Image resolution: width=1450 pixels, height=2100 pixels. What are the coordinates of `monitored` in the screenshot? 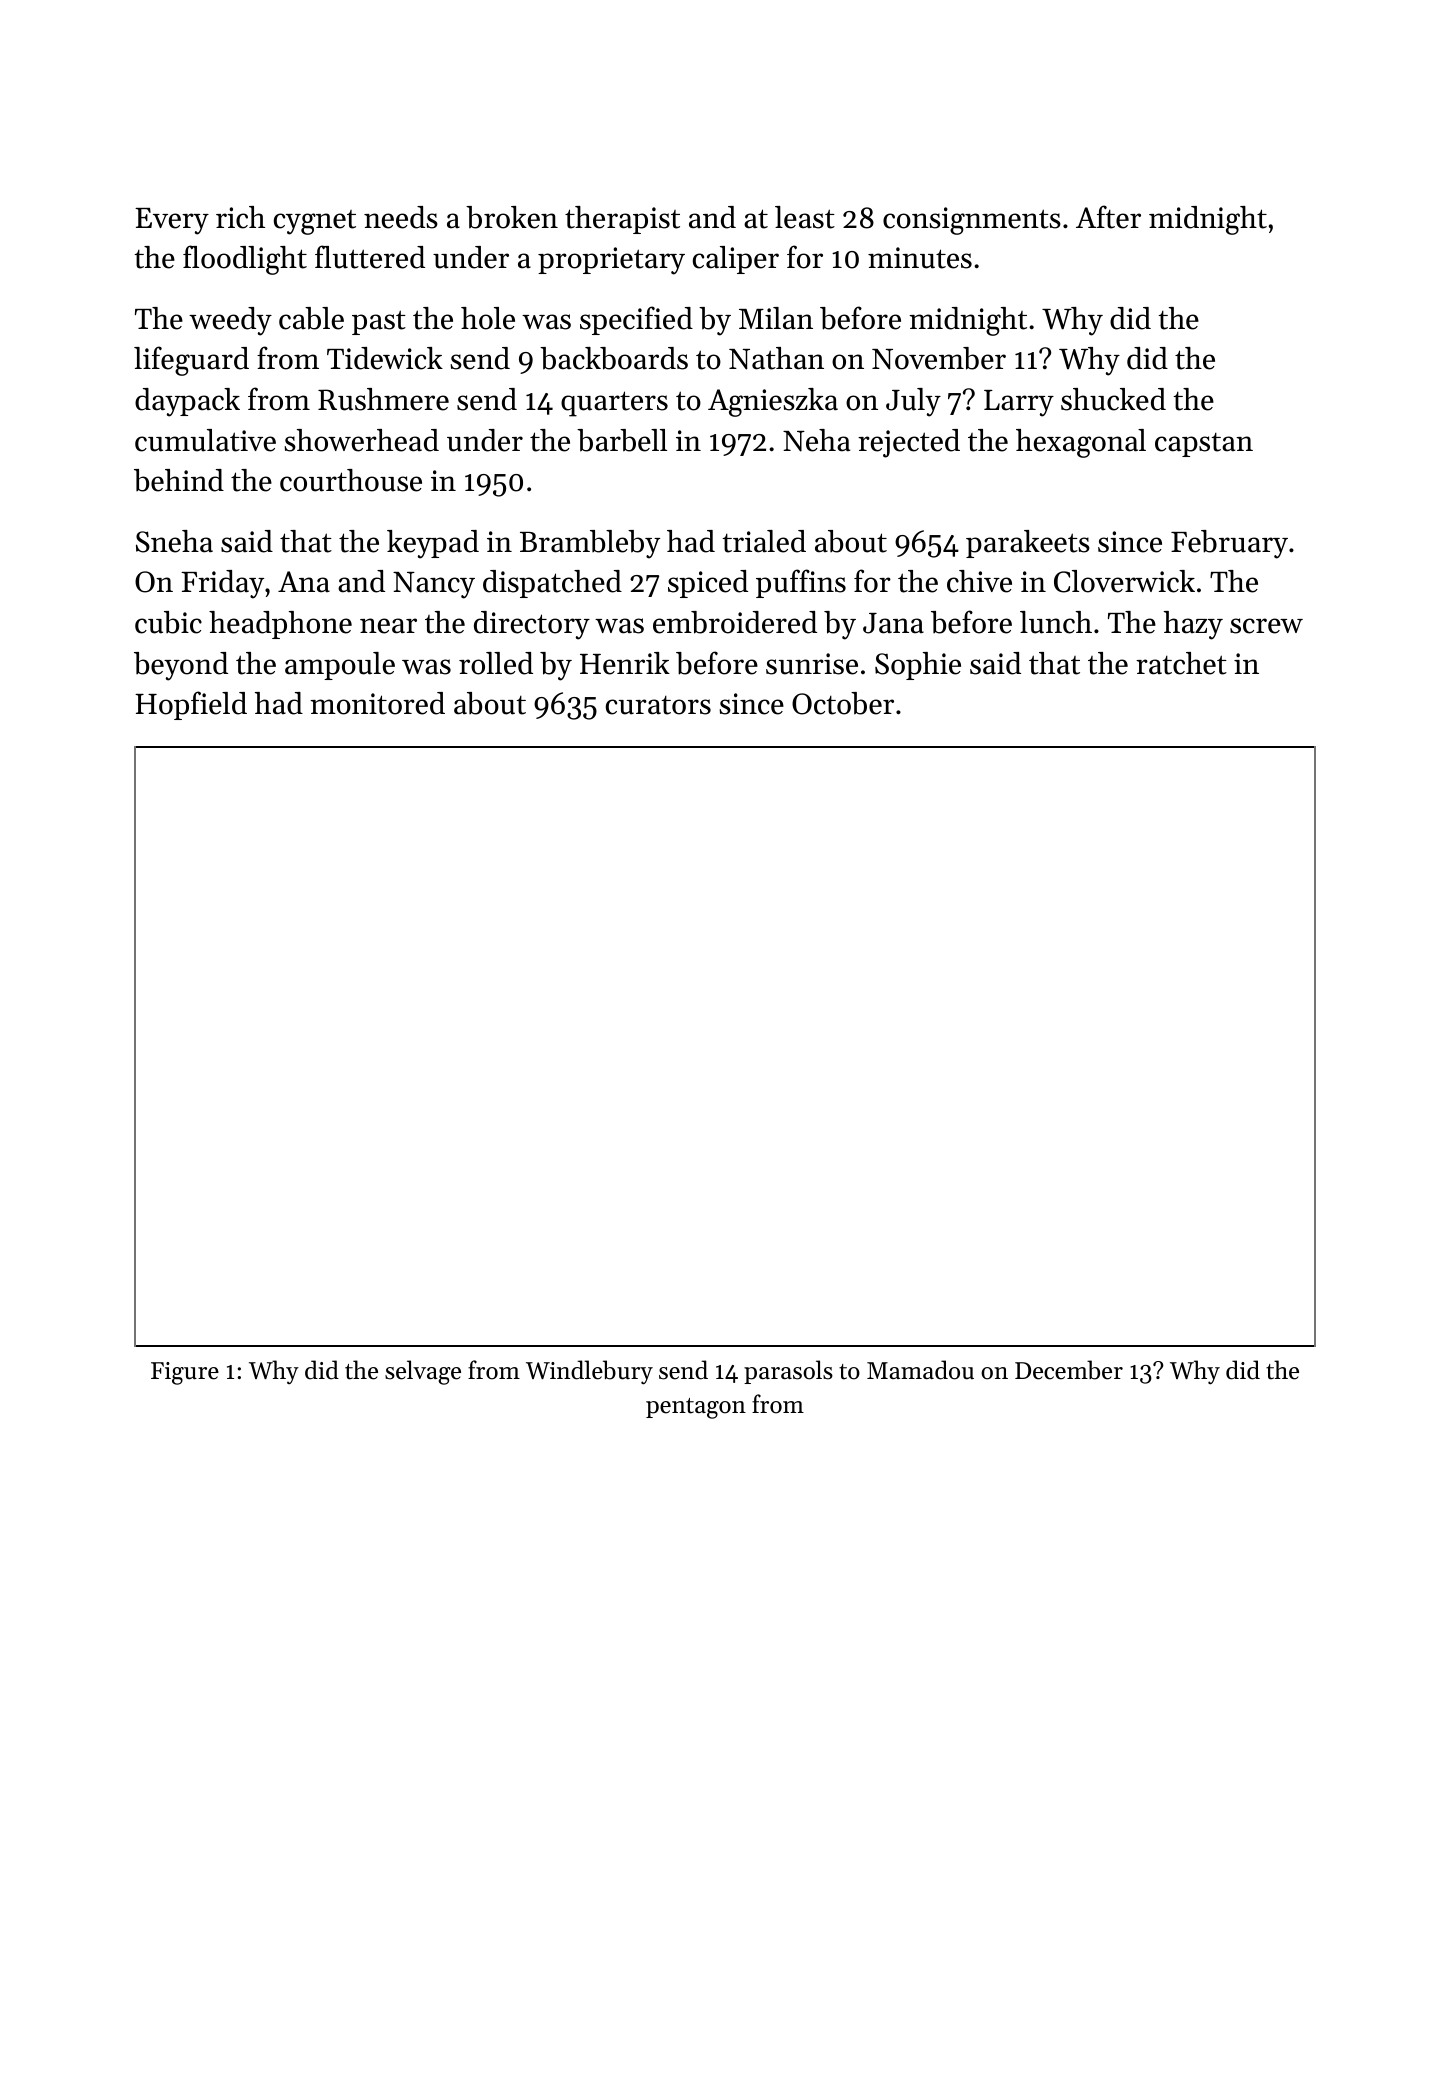 It's located at (377, 703).
